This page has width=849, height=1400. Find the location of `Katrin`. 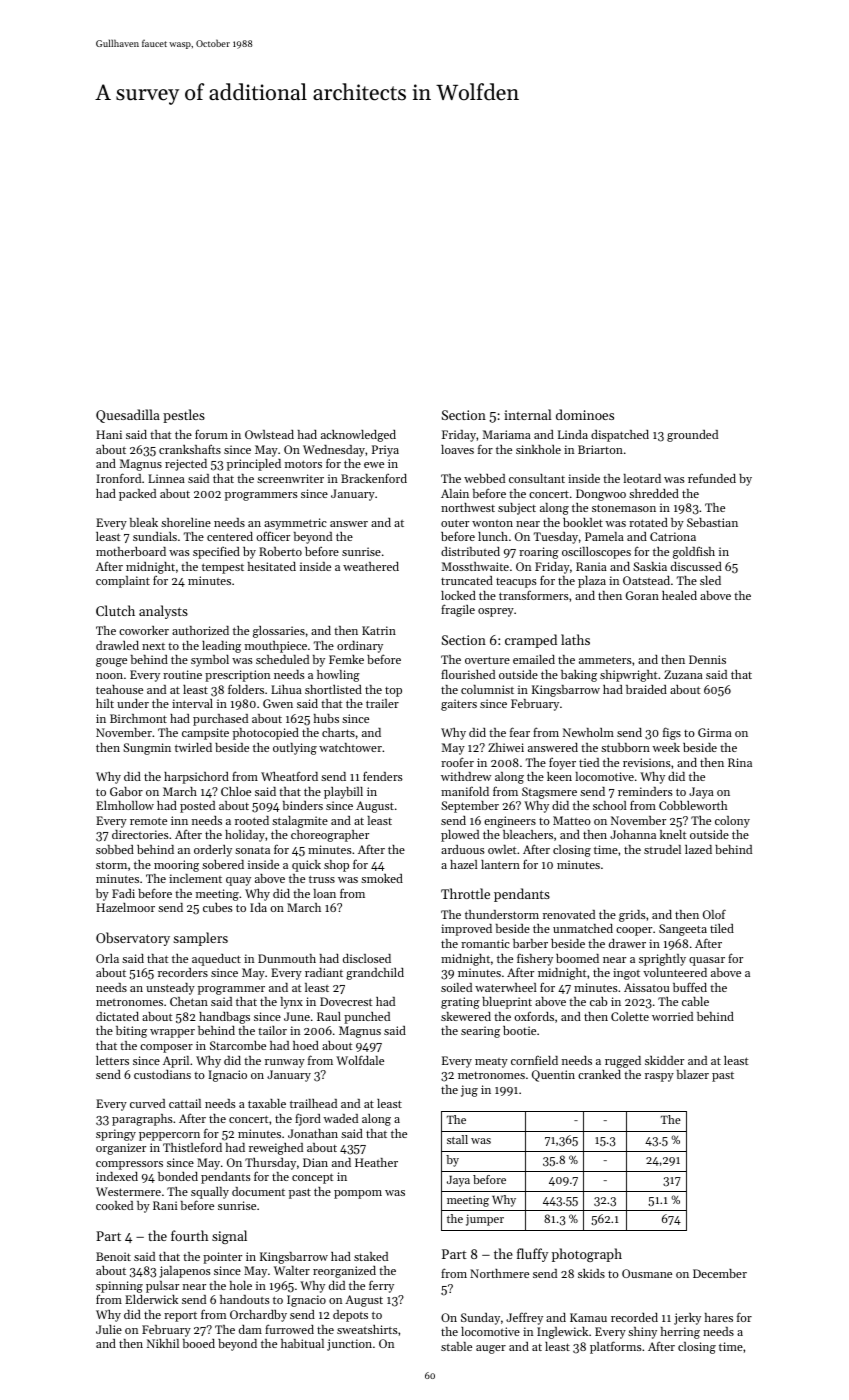

Katrin is located at coordinates (379, 630).
